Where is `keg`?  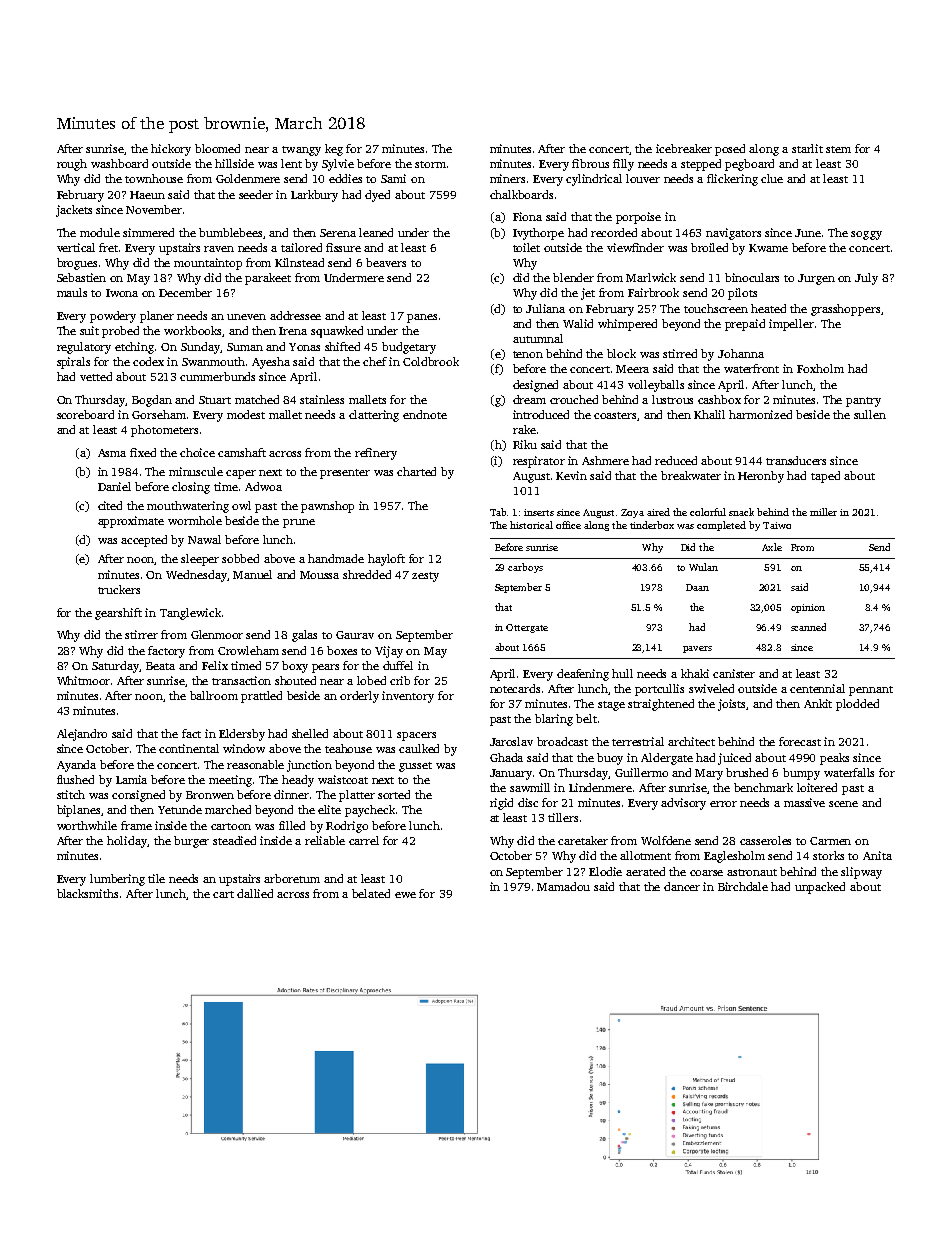
keg is located at coordinates (334, 150).
